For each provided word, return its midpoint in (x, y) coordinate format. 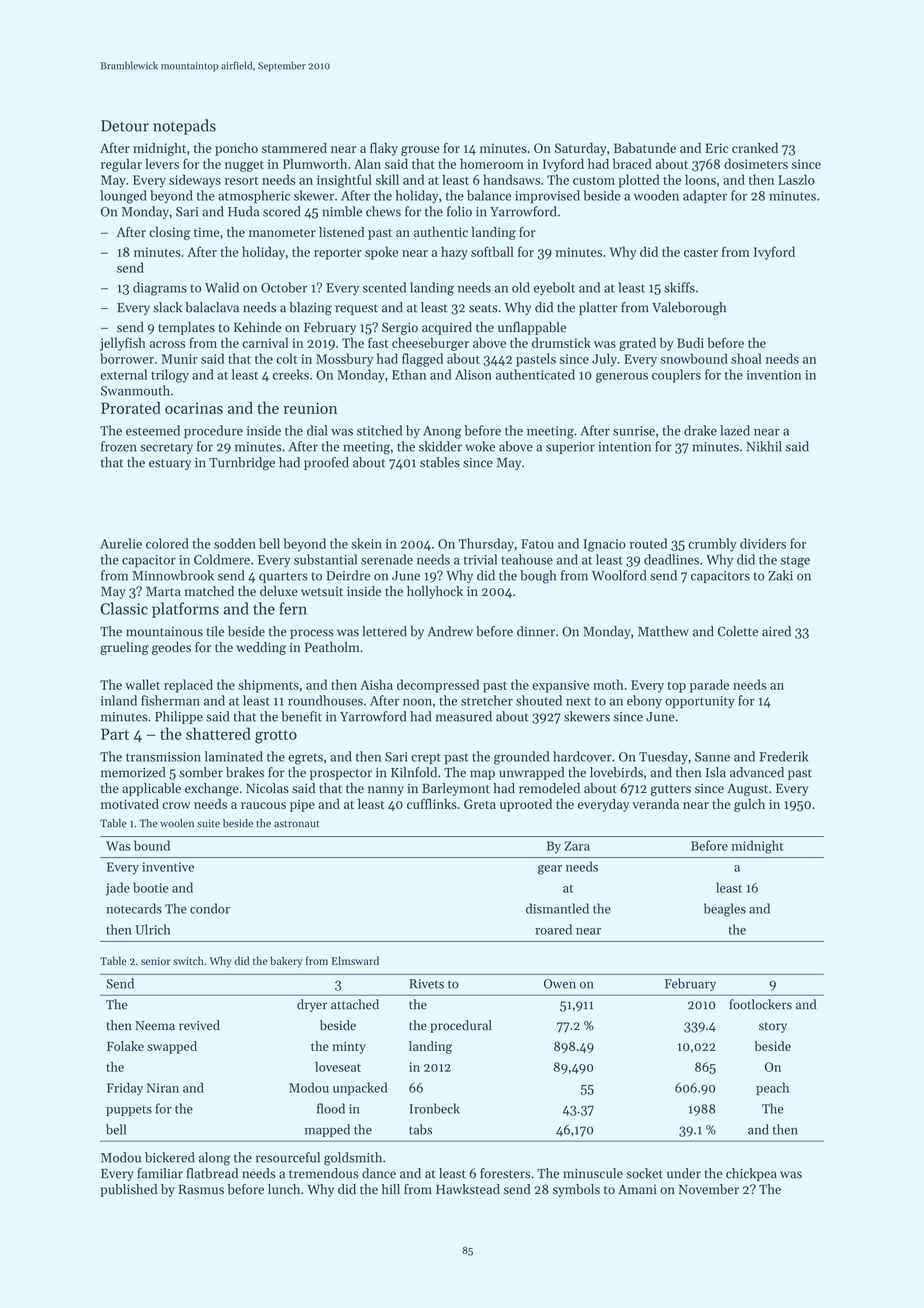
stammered (294, 148)
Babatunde (645, 148)
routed (648, 543)
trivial (480, 559)
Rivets (426, 984)
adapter (705, 196)
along (215, 1159)
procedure (213, 431)
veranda (655, 804)
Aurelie (121, 543)
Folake (125, 1046)
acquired (447, 328)
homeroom (492, 163)
